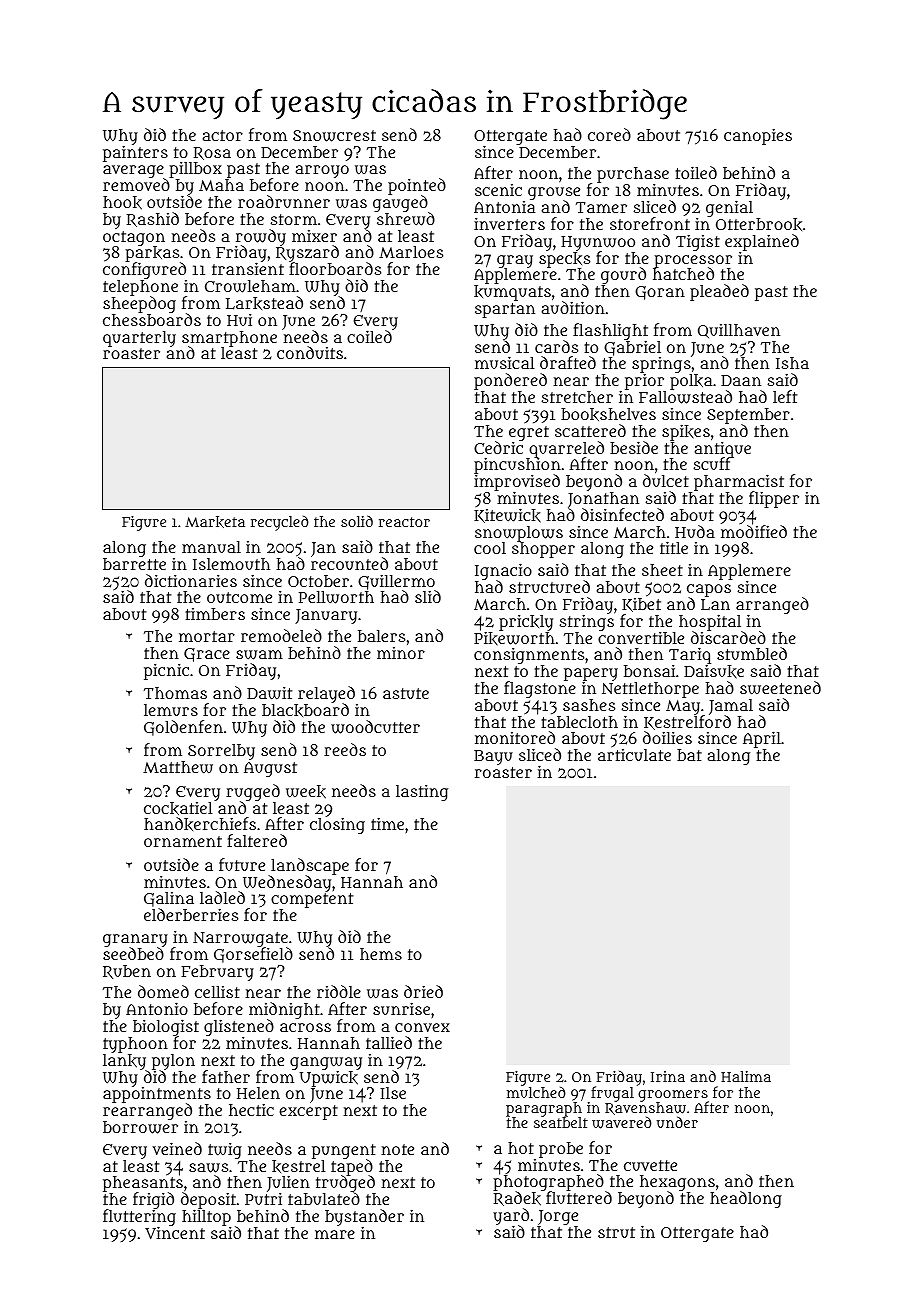 This screenshot has height=1308, width=924. I want to click on articulate, so click(634, 755).
